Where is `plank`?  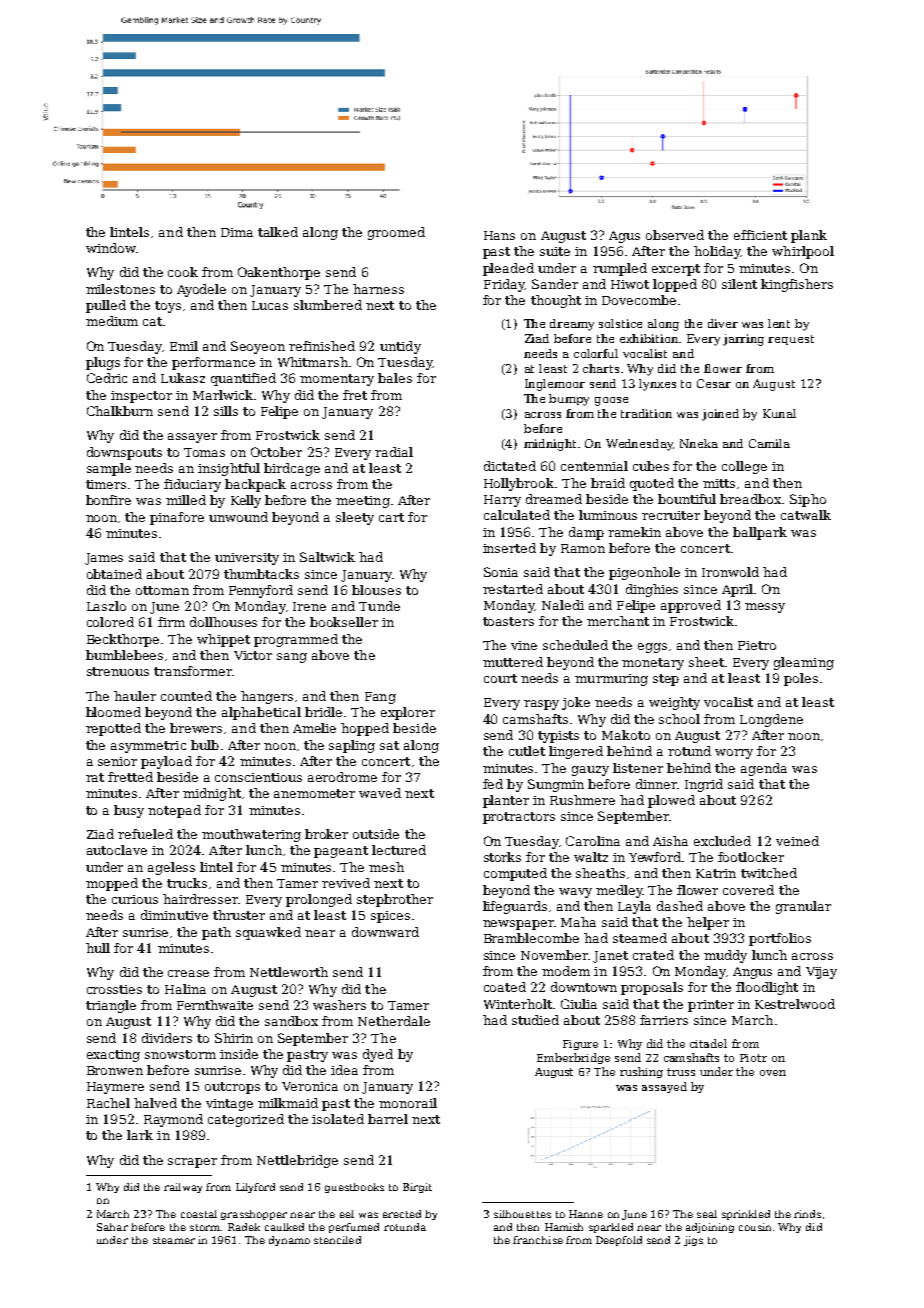 plank is located at coordinates (809, 236).
